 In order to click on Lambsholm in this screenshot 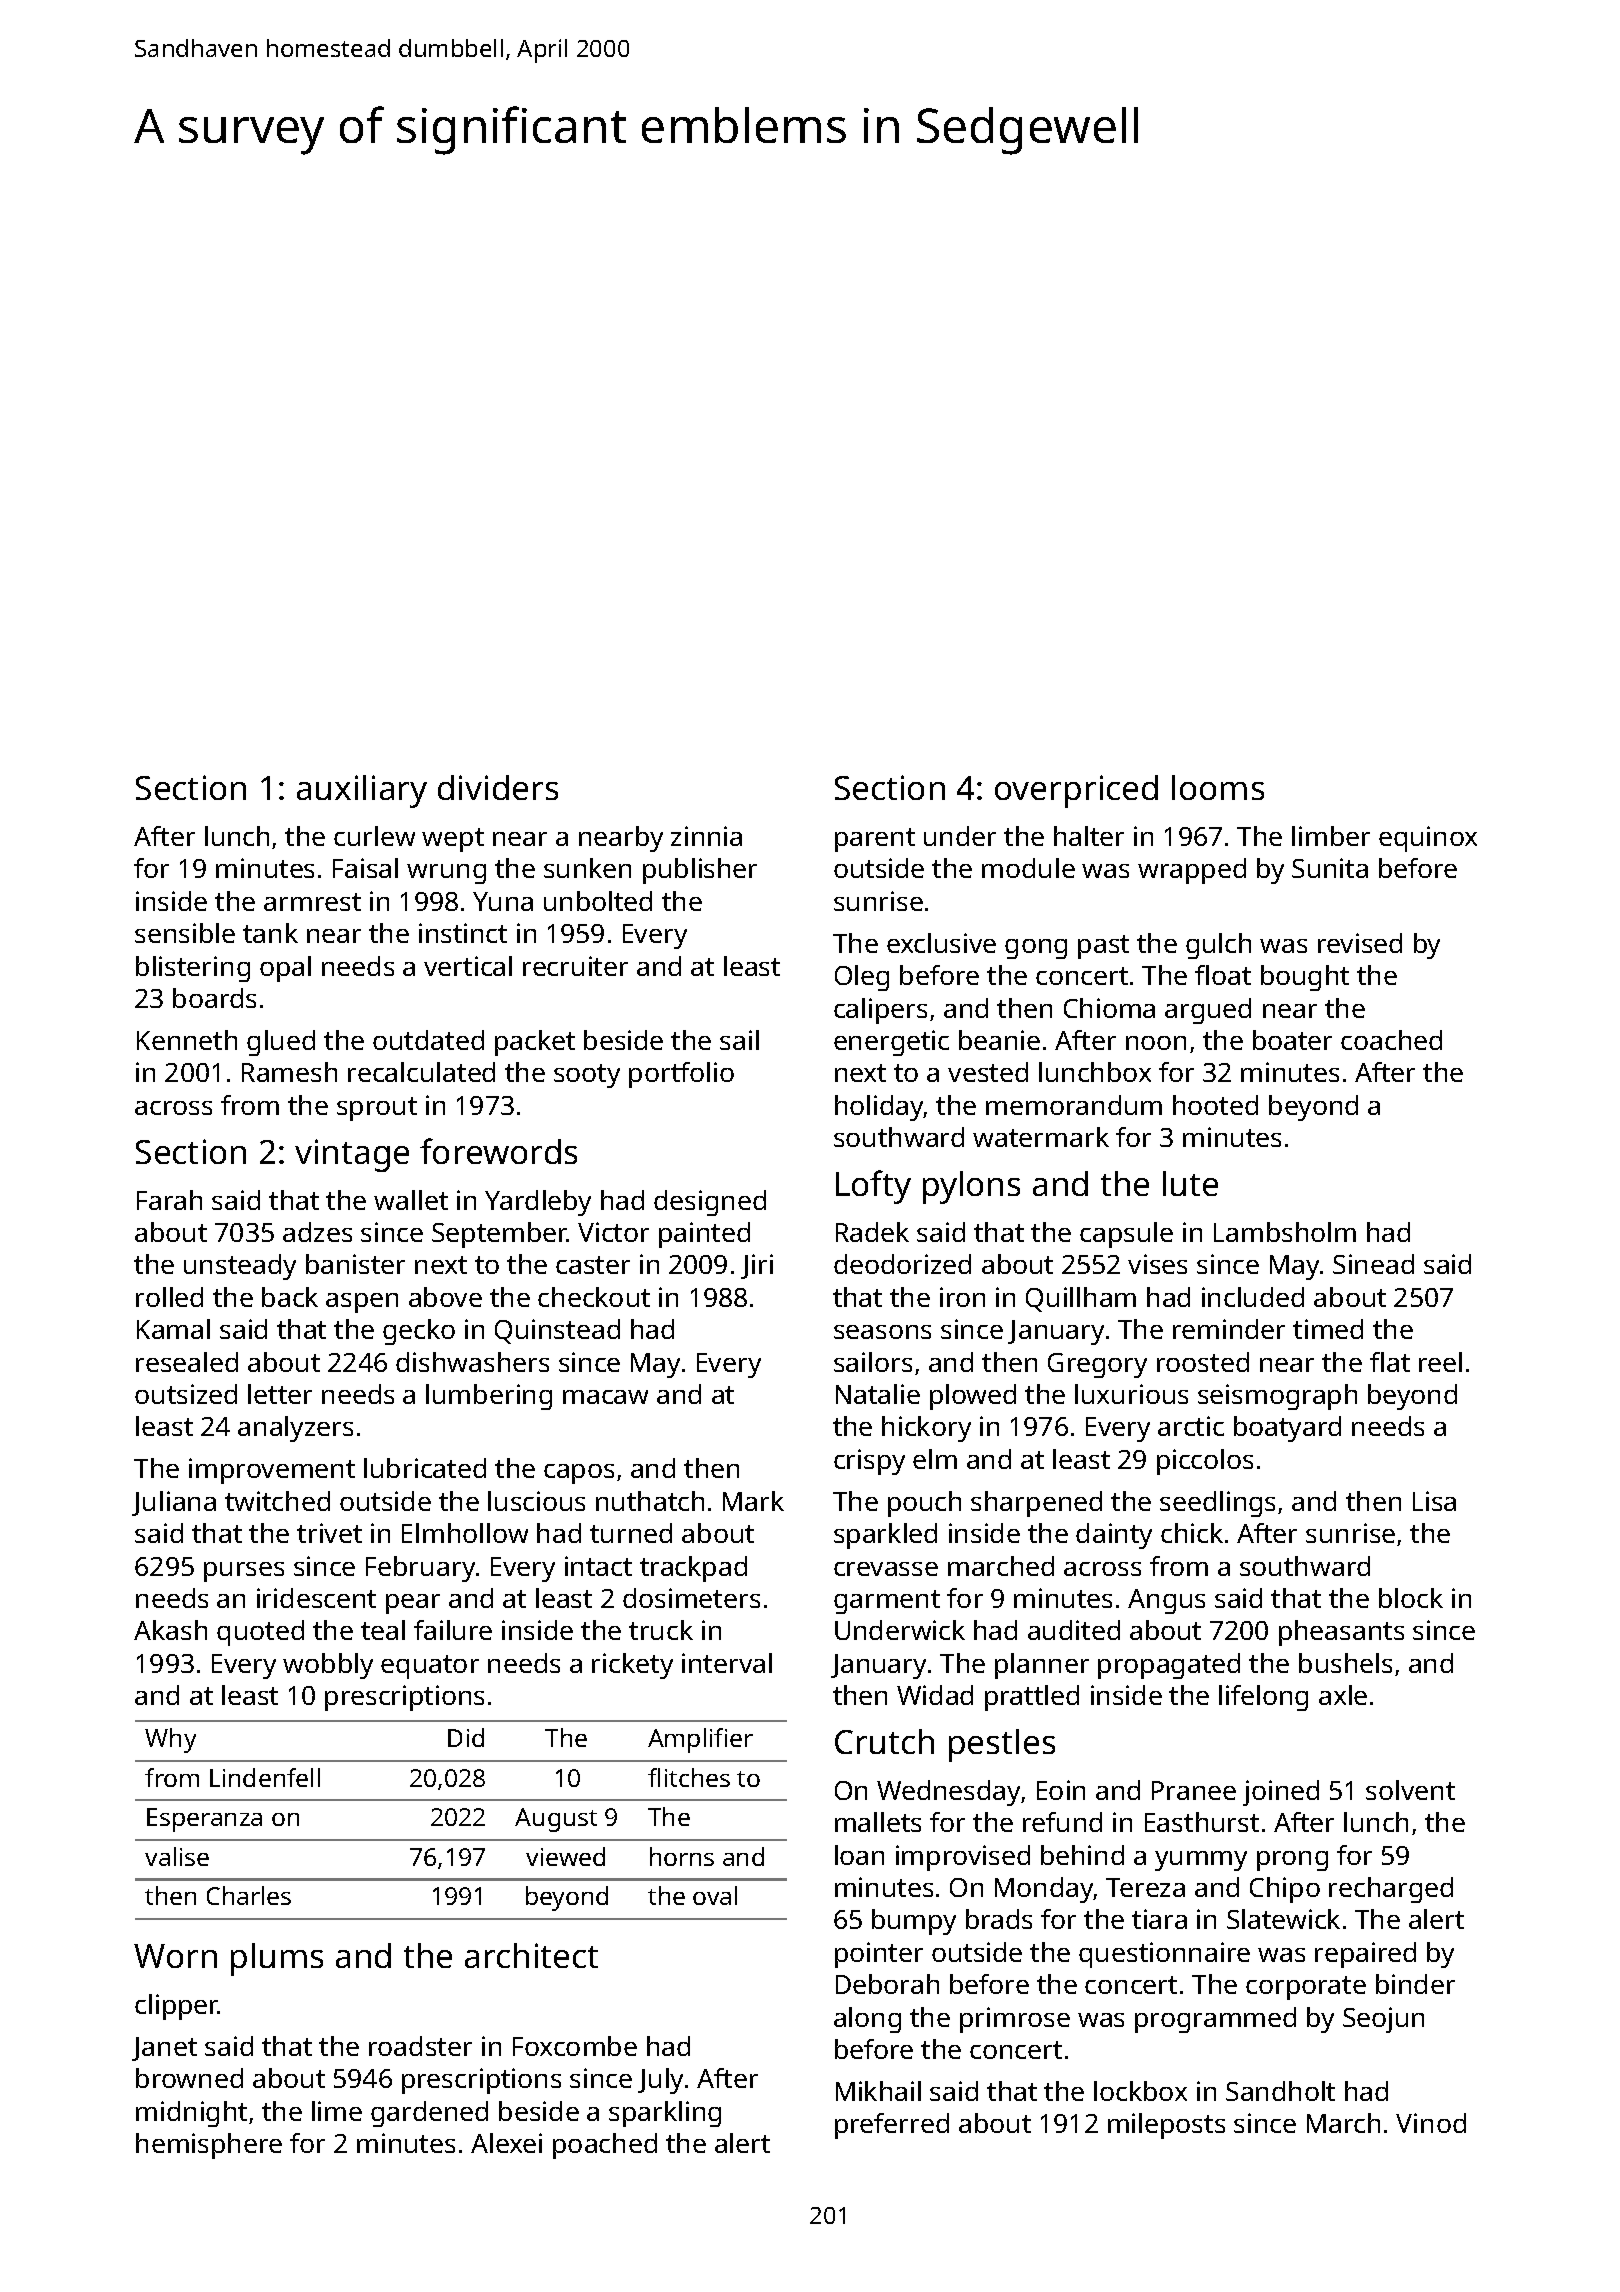, I will do `click(1285, 1232)`.
